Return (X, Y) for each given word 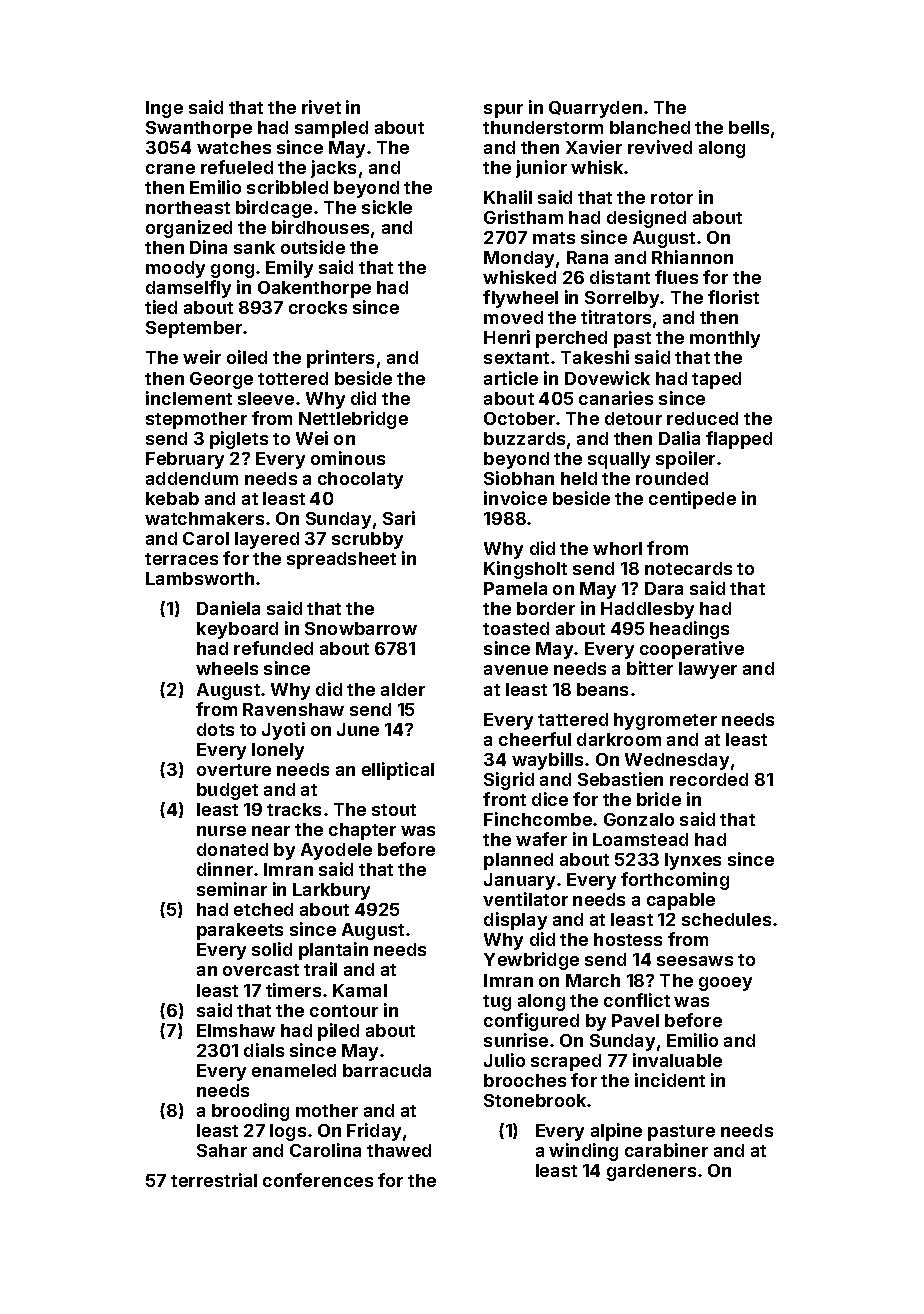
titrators (616, 317)
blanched (650, 127)
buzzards (524, 438)
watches (234, 147)
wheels (227, 668)
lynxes (693, 861)
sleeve (266, 398)
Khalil (508, 197)
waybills (547, 761)
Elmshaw (236, 1030)
